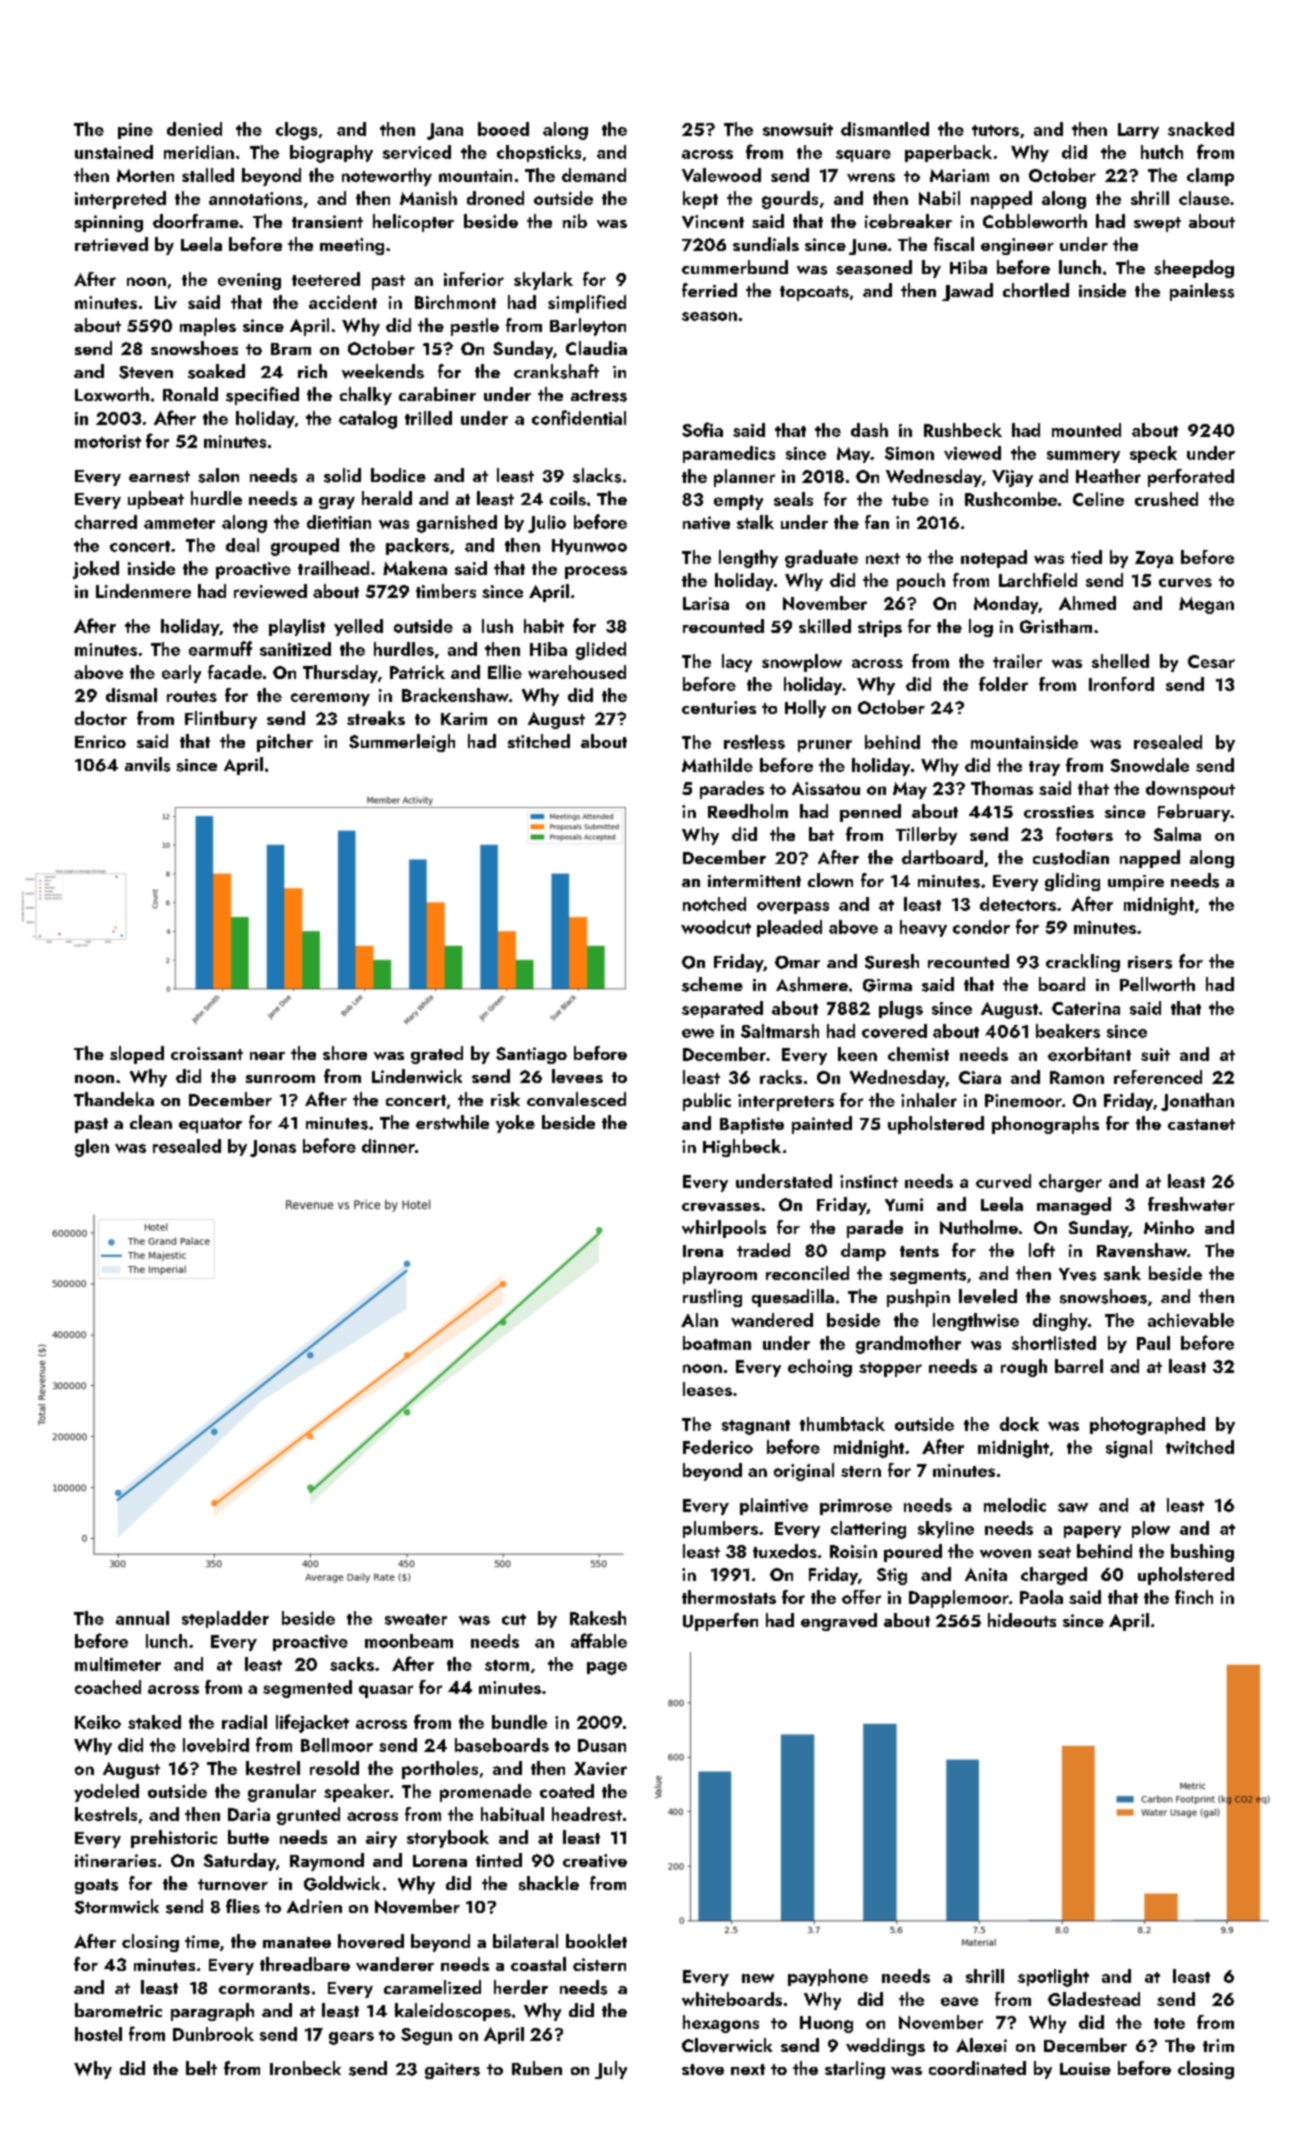 The image size is (1309, 2156). What do you see at coordinates (539, 741) in the image?
I see `stitched` at bounding box center [539, 741].
